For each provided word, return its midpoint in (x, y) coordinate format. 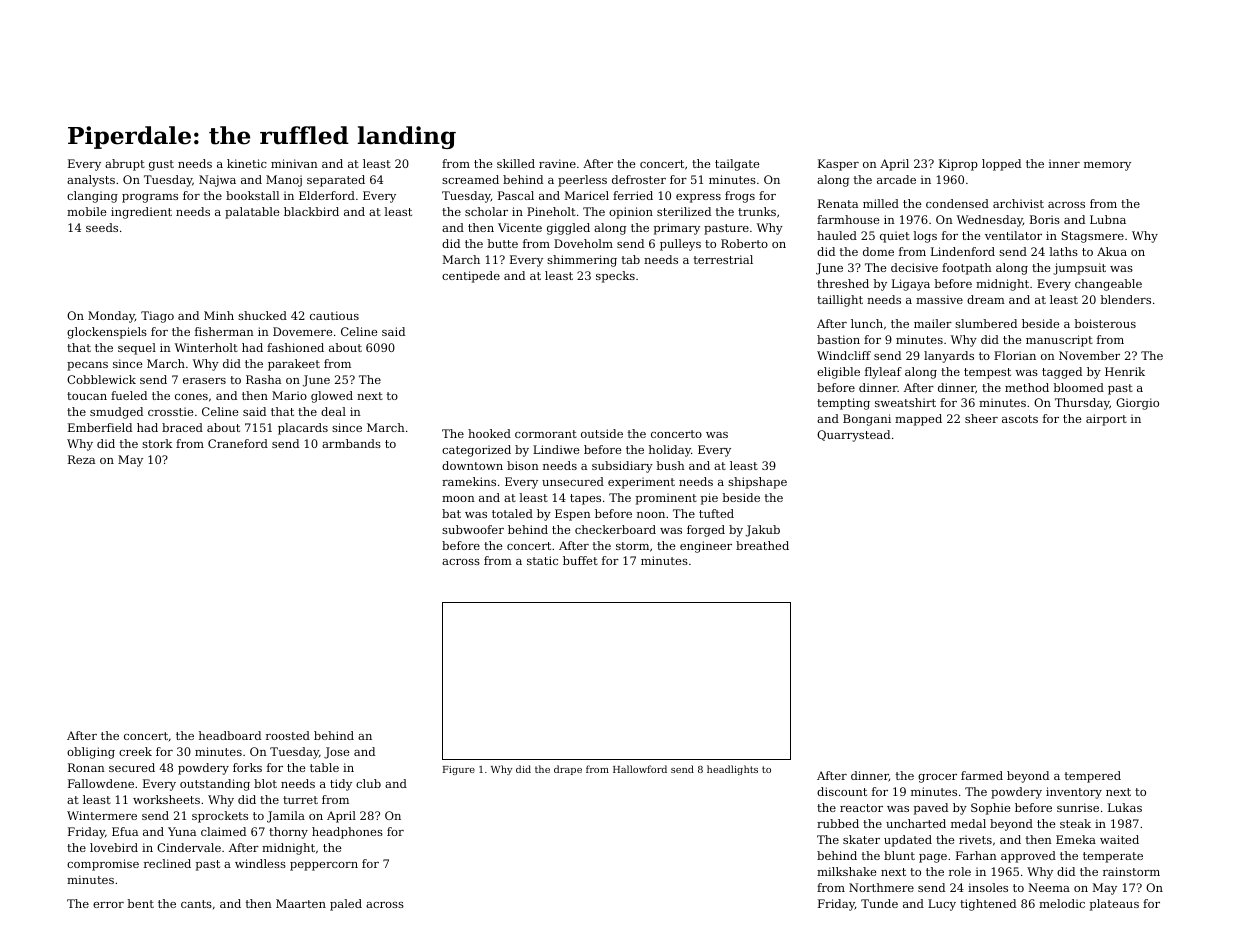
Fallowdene (101, 783)
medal (968, 823)
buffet (580, 560)
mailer (933, 323)
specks (615, 277)
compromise (103, 865)
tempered (1093, 777)
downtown (472, 465)
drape (568, 770)
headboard (230, 735)
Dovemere (302, 331)
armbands (351, 443)
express (698, 198)
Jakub (763, 531)
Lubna (1108, 219)
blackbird (311, 211)
